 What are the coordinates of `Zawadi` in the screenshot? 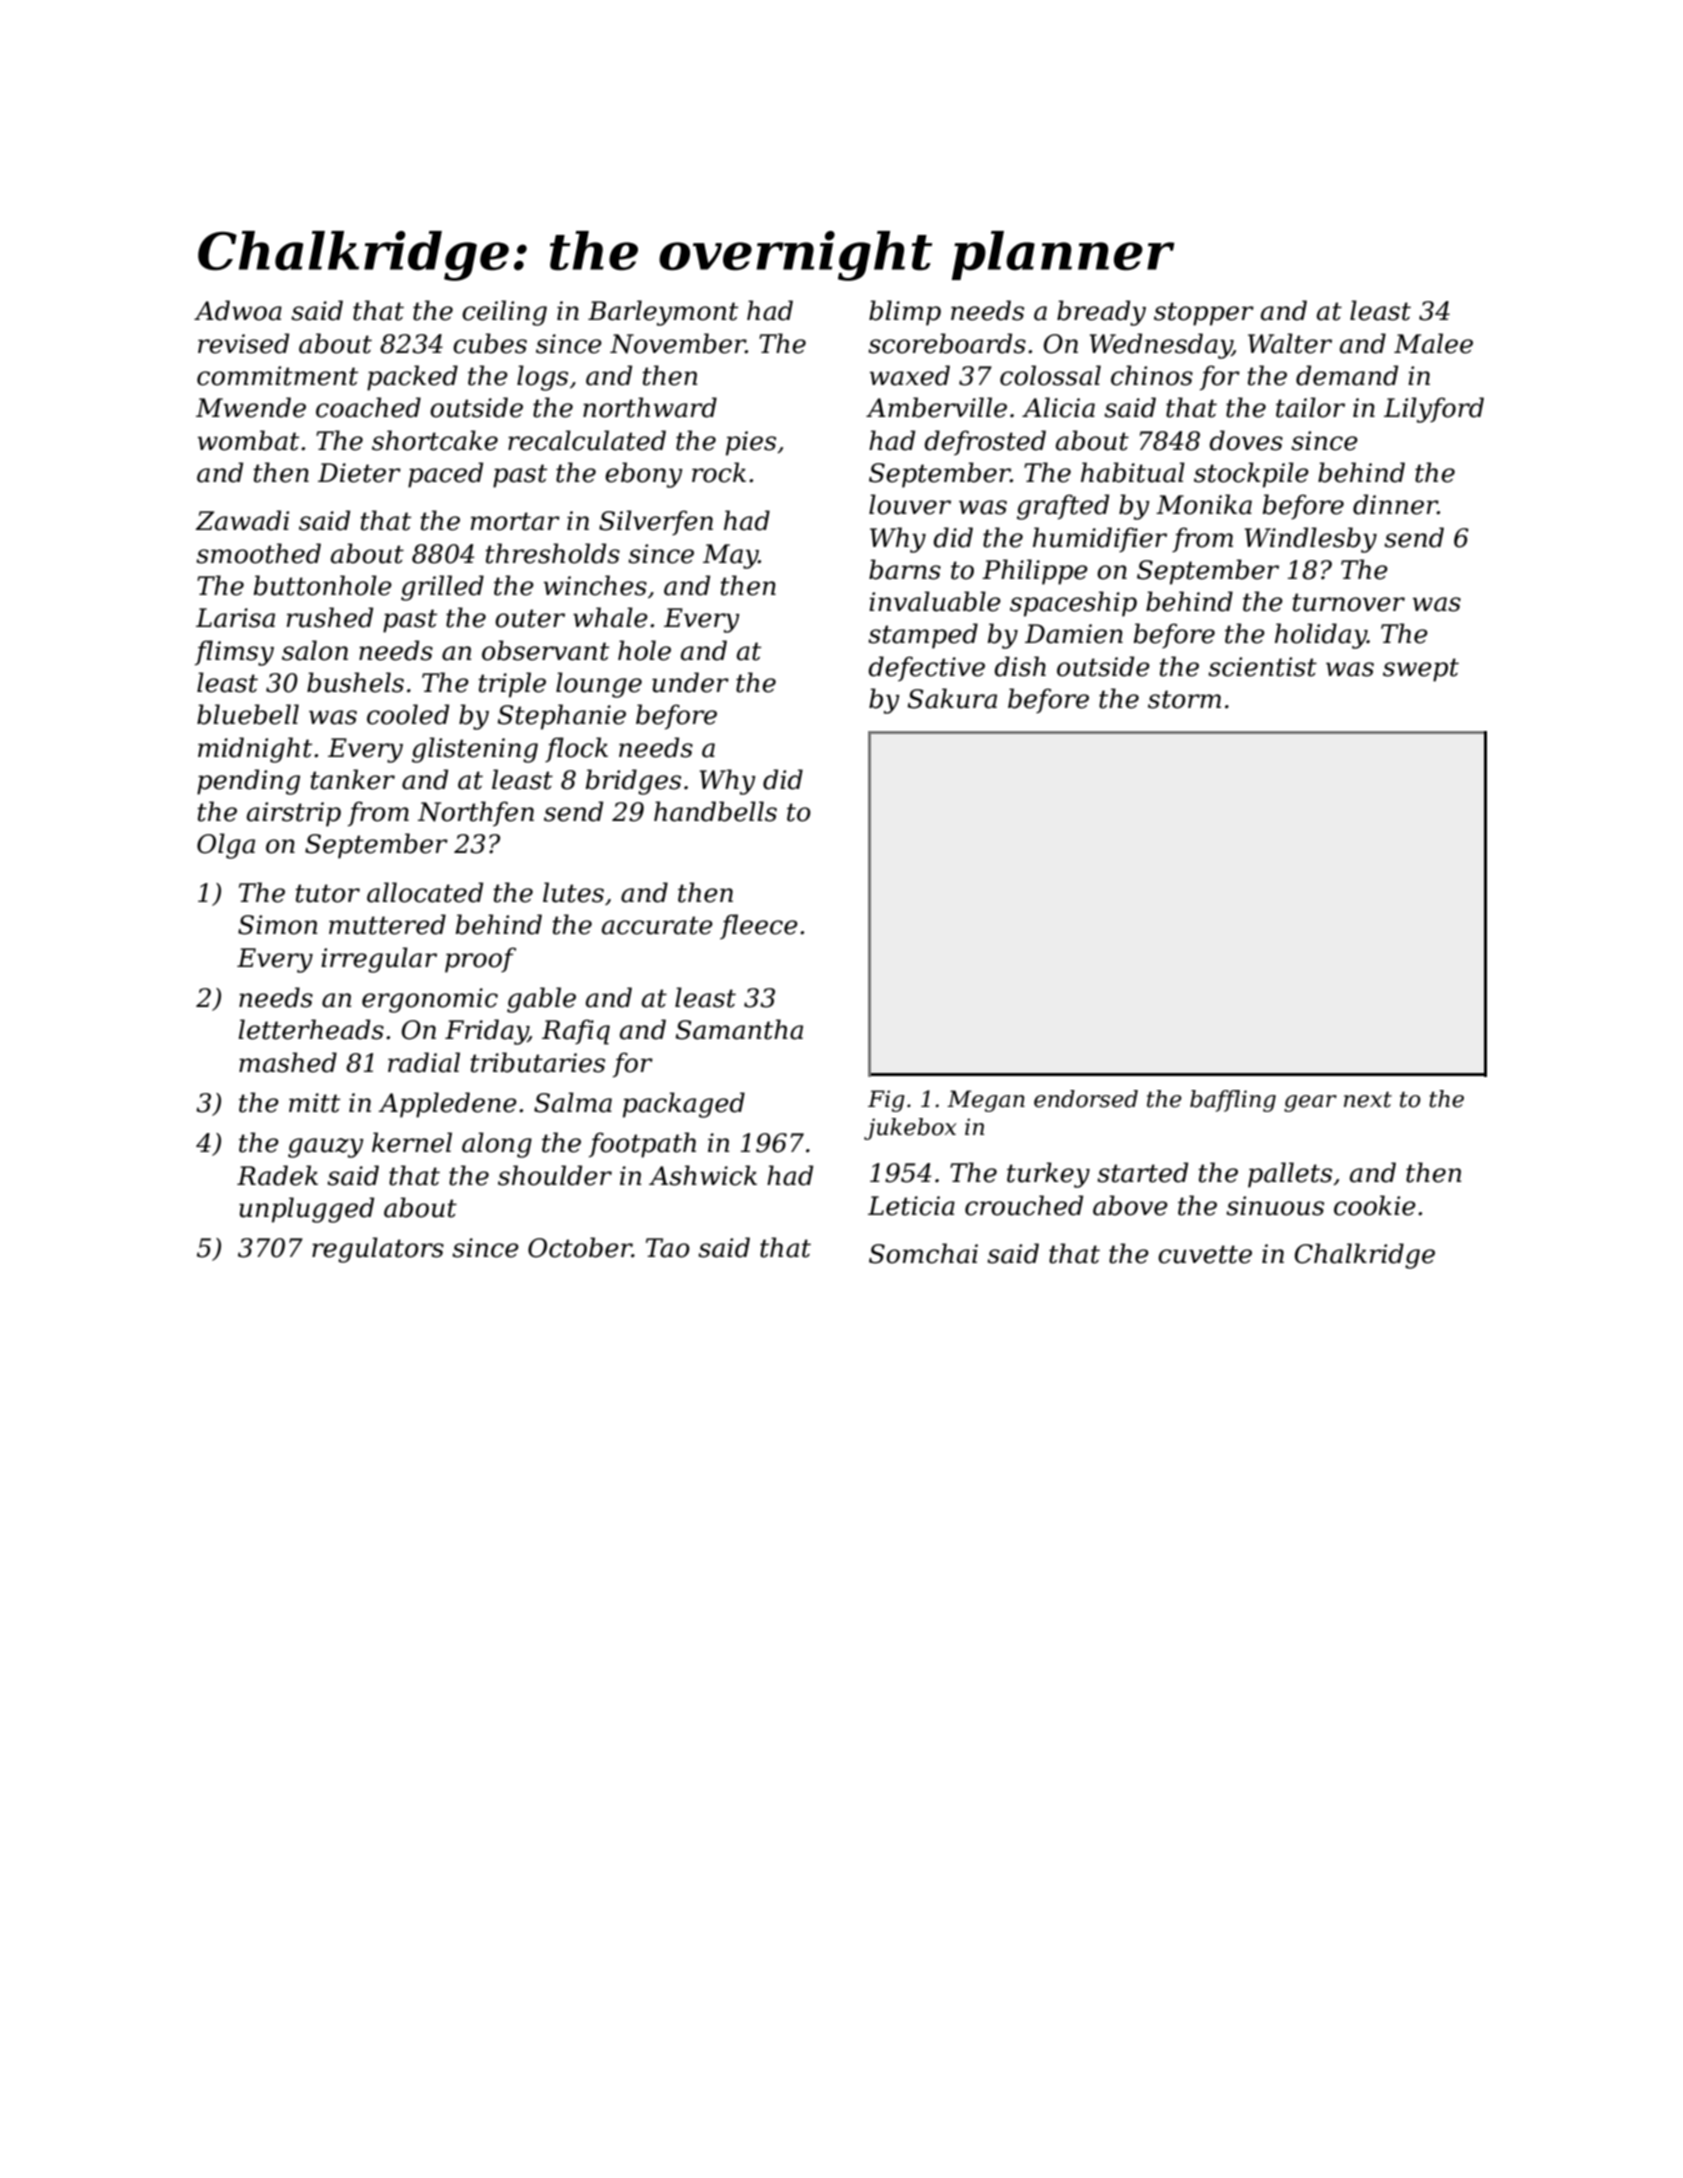 It's located at (242, 520).
